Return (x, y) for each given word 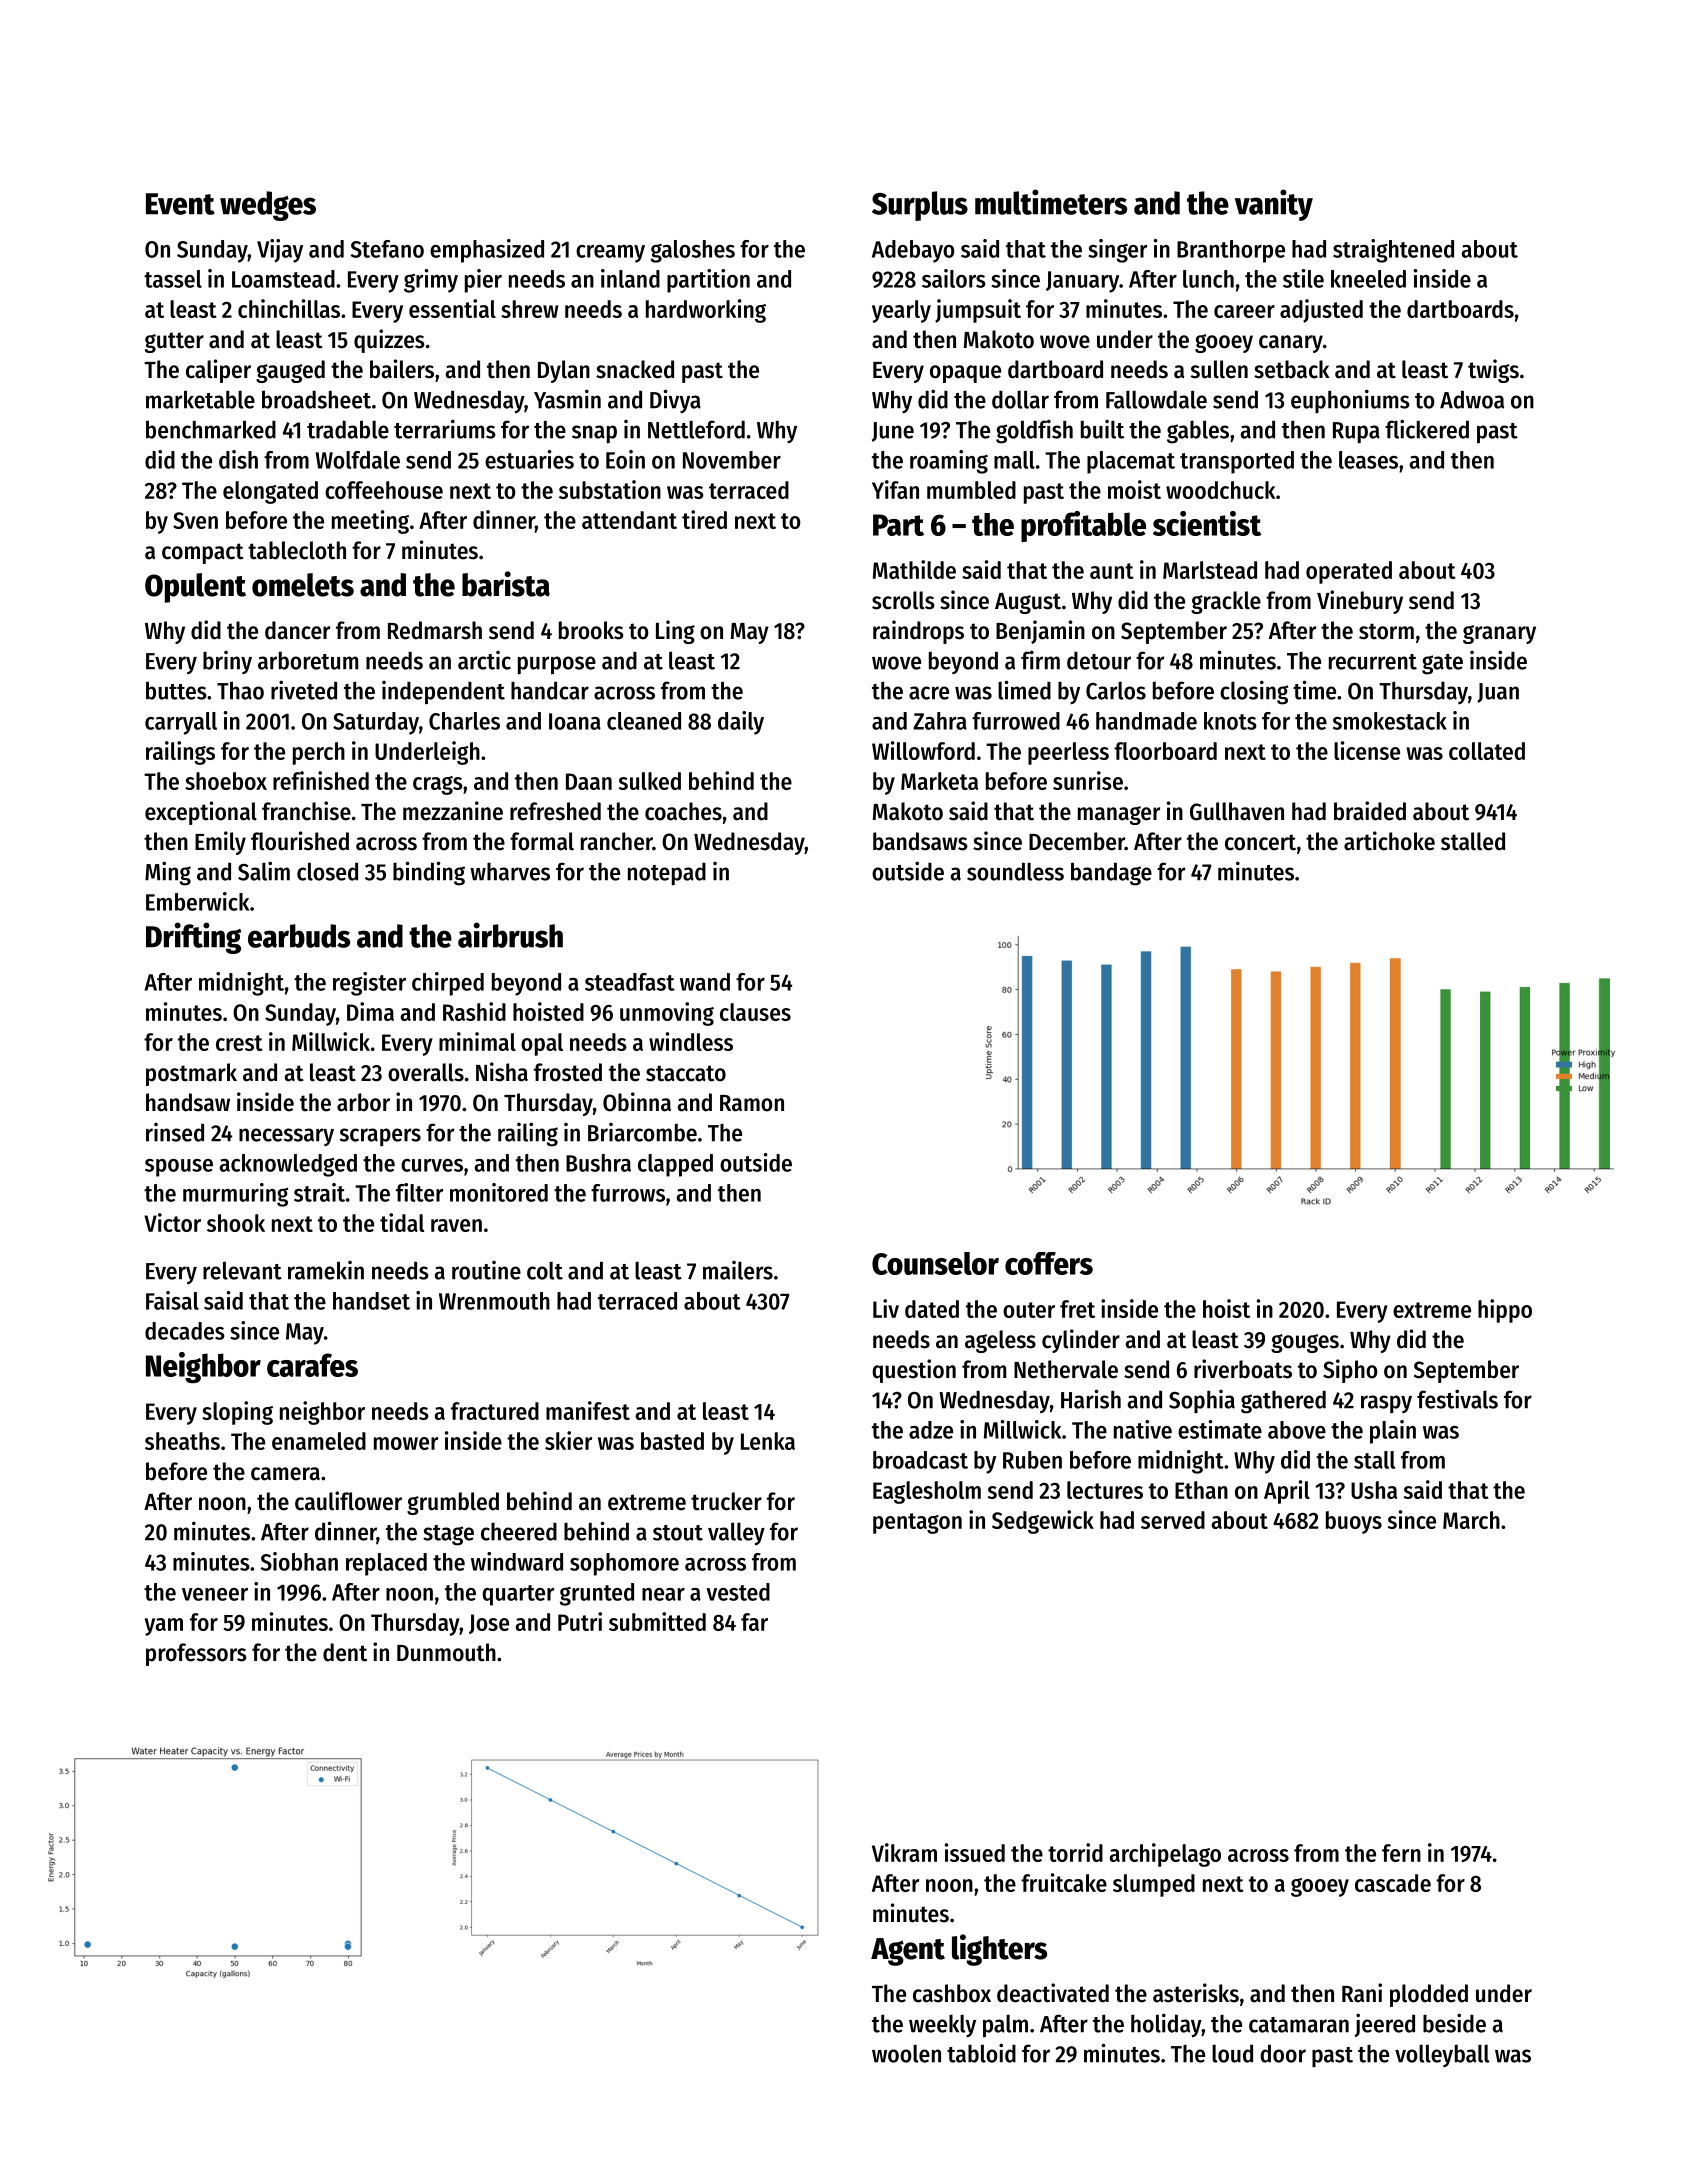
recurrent (1373, 662)
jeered (1384, 2025)
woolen (906, 2053)
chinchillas (289, 308)
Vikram (904, 1852)
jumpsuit (978, 311)
